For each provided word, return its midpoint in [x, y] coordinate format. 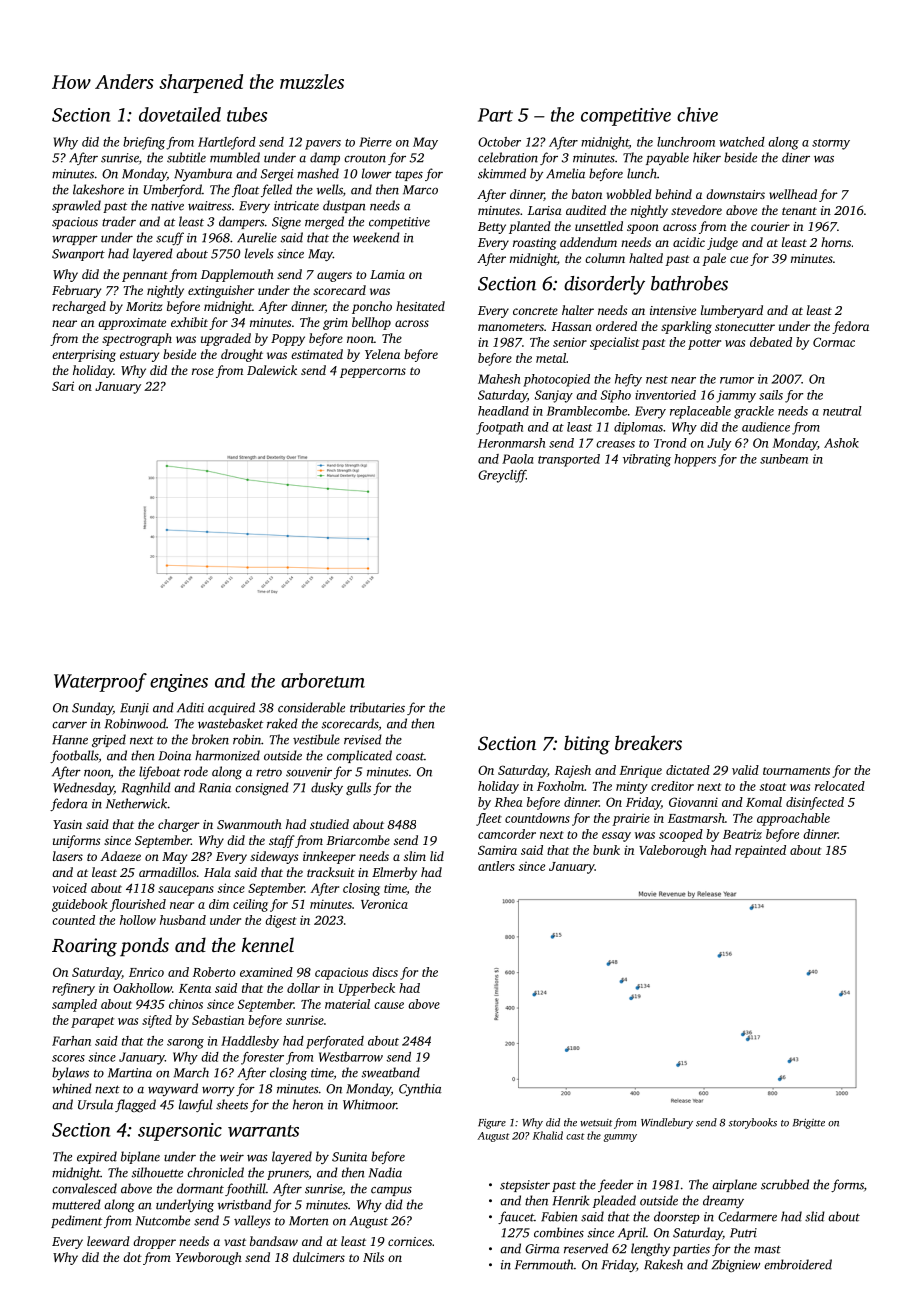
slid [815, 1216]
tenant [799, 211]
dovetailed [180, 114]
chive [697, 114]
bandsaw [274, 1241]
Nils [373, 1257]
